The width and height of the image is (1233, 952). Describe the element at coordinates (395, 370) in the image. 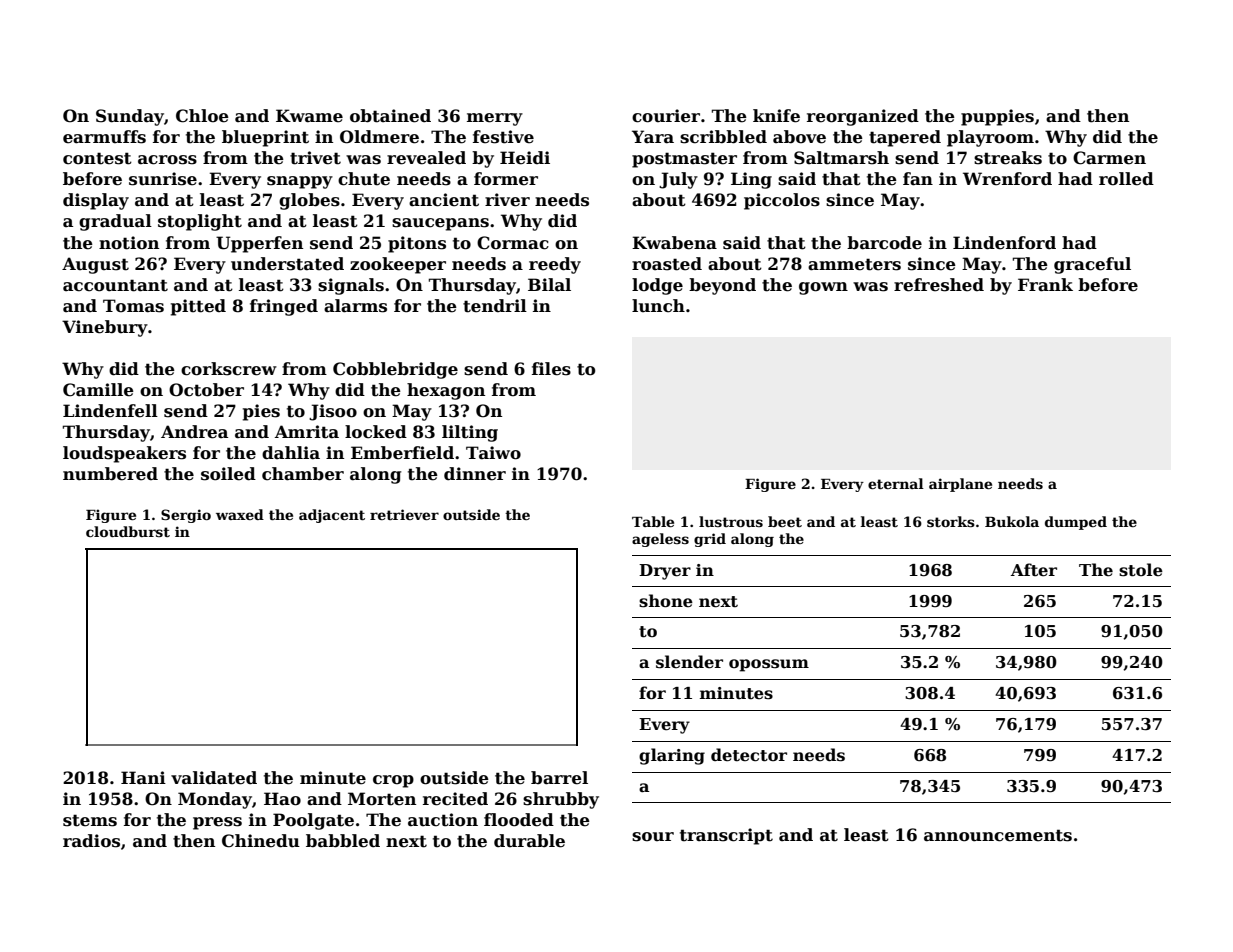

I see `Cobblebridge` at that location.
